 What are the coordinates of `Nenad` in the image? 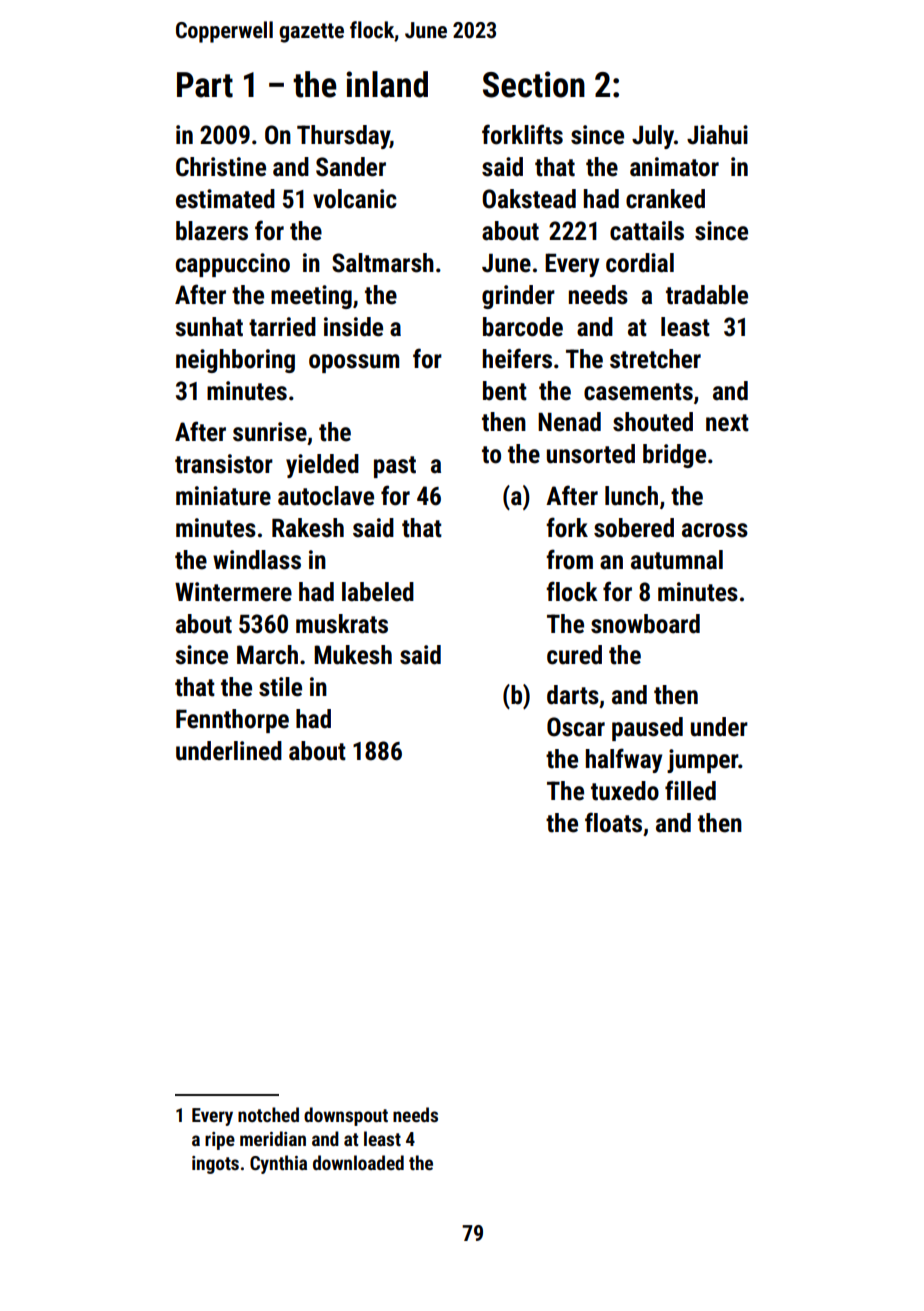 It's located at (569, 422).
